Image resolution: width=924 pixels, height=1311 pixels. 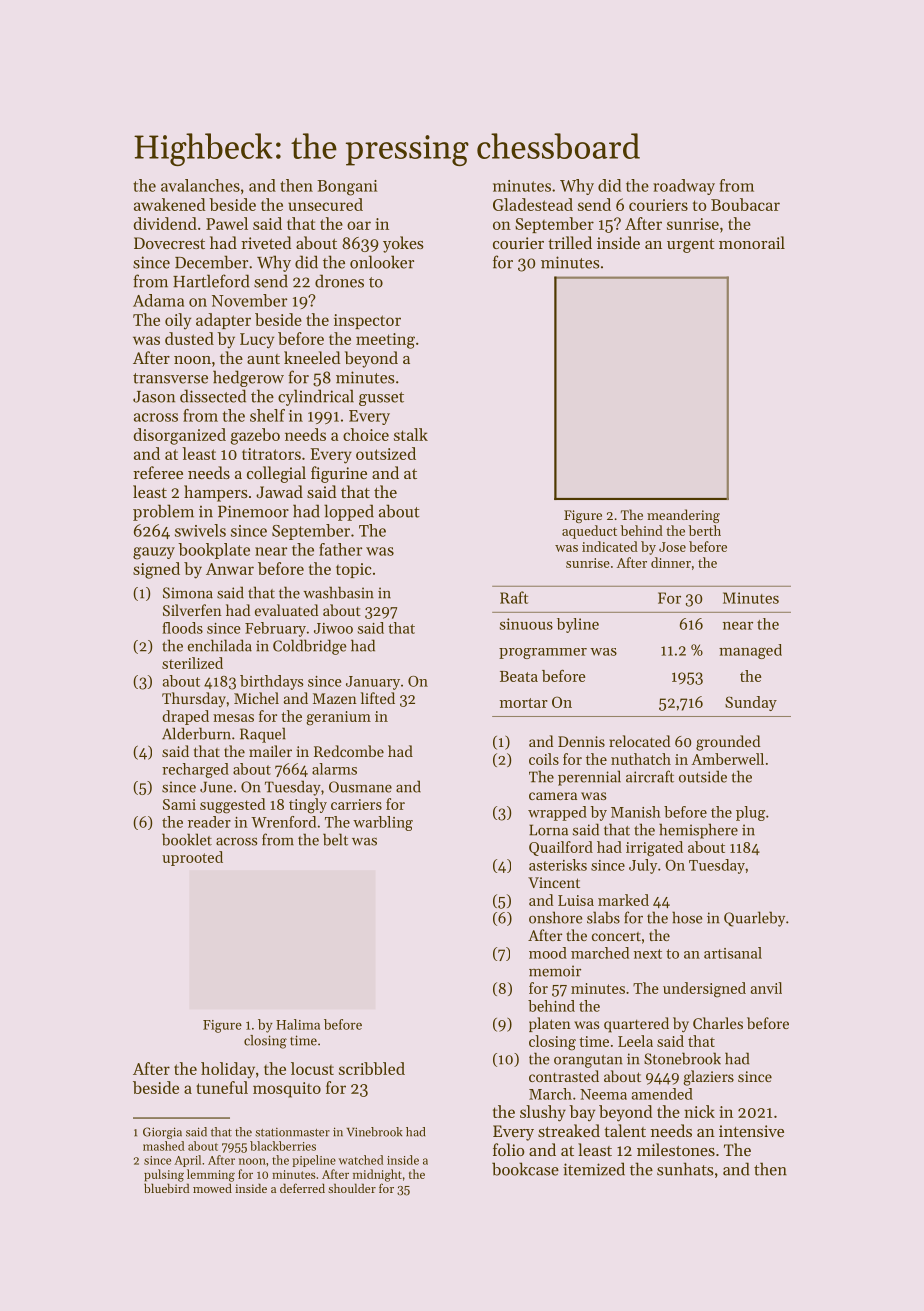 I want to click on bluebird, so click(x=166, y=1188).
